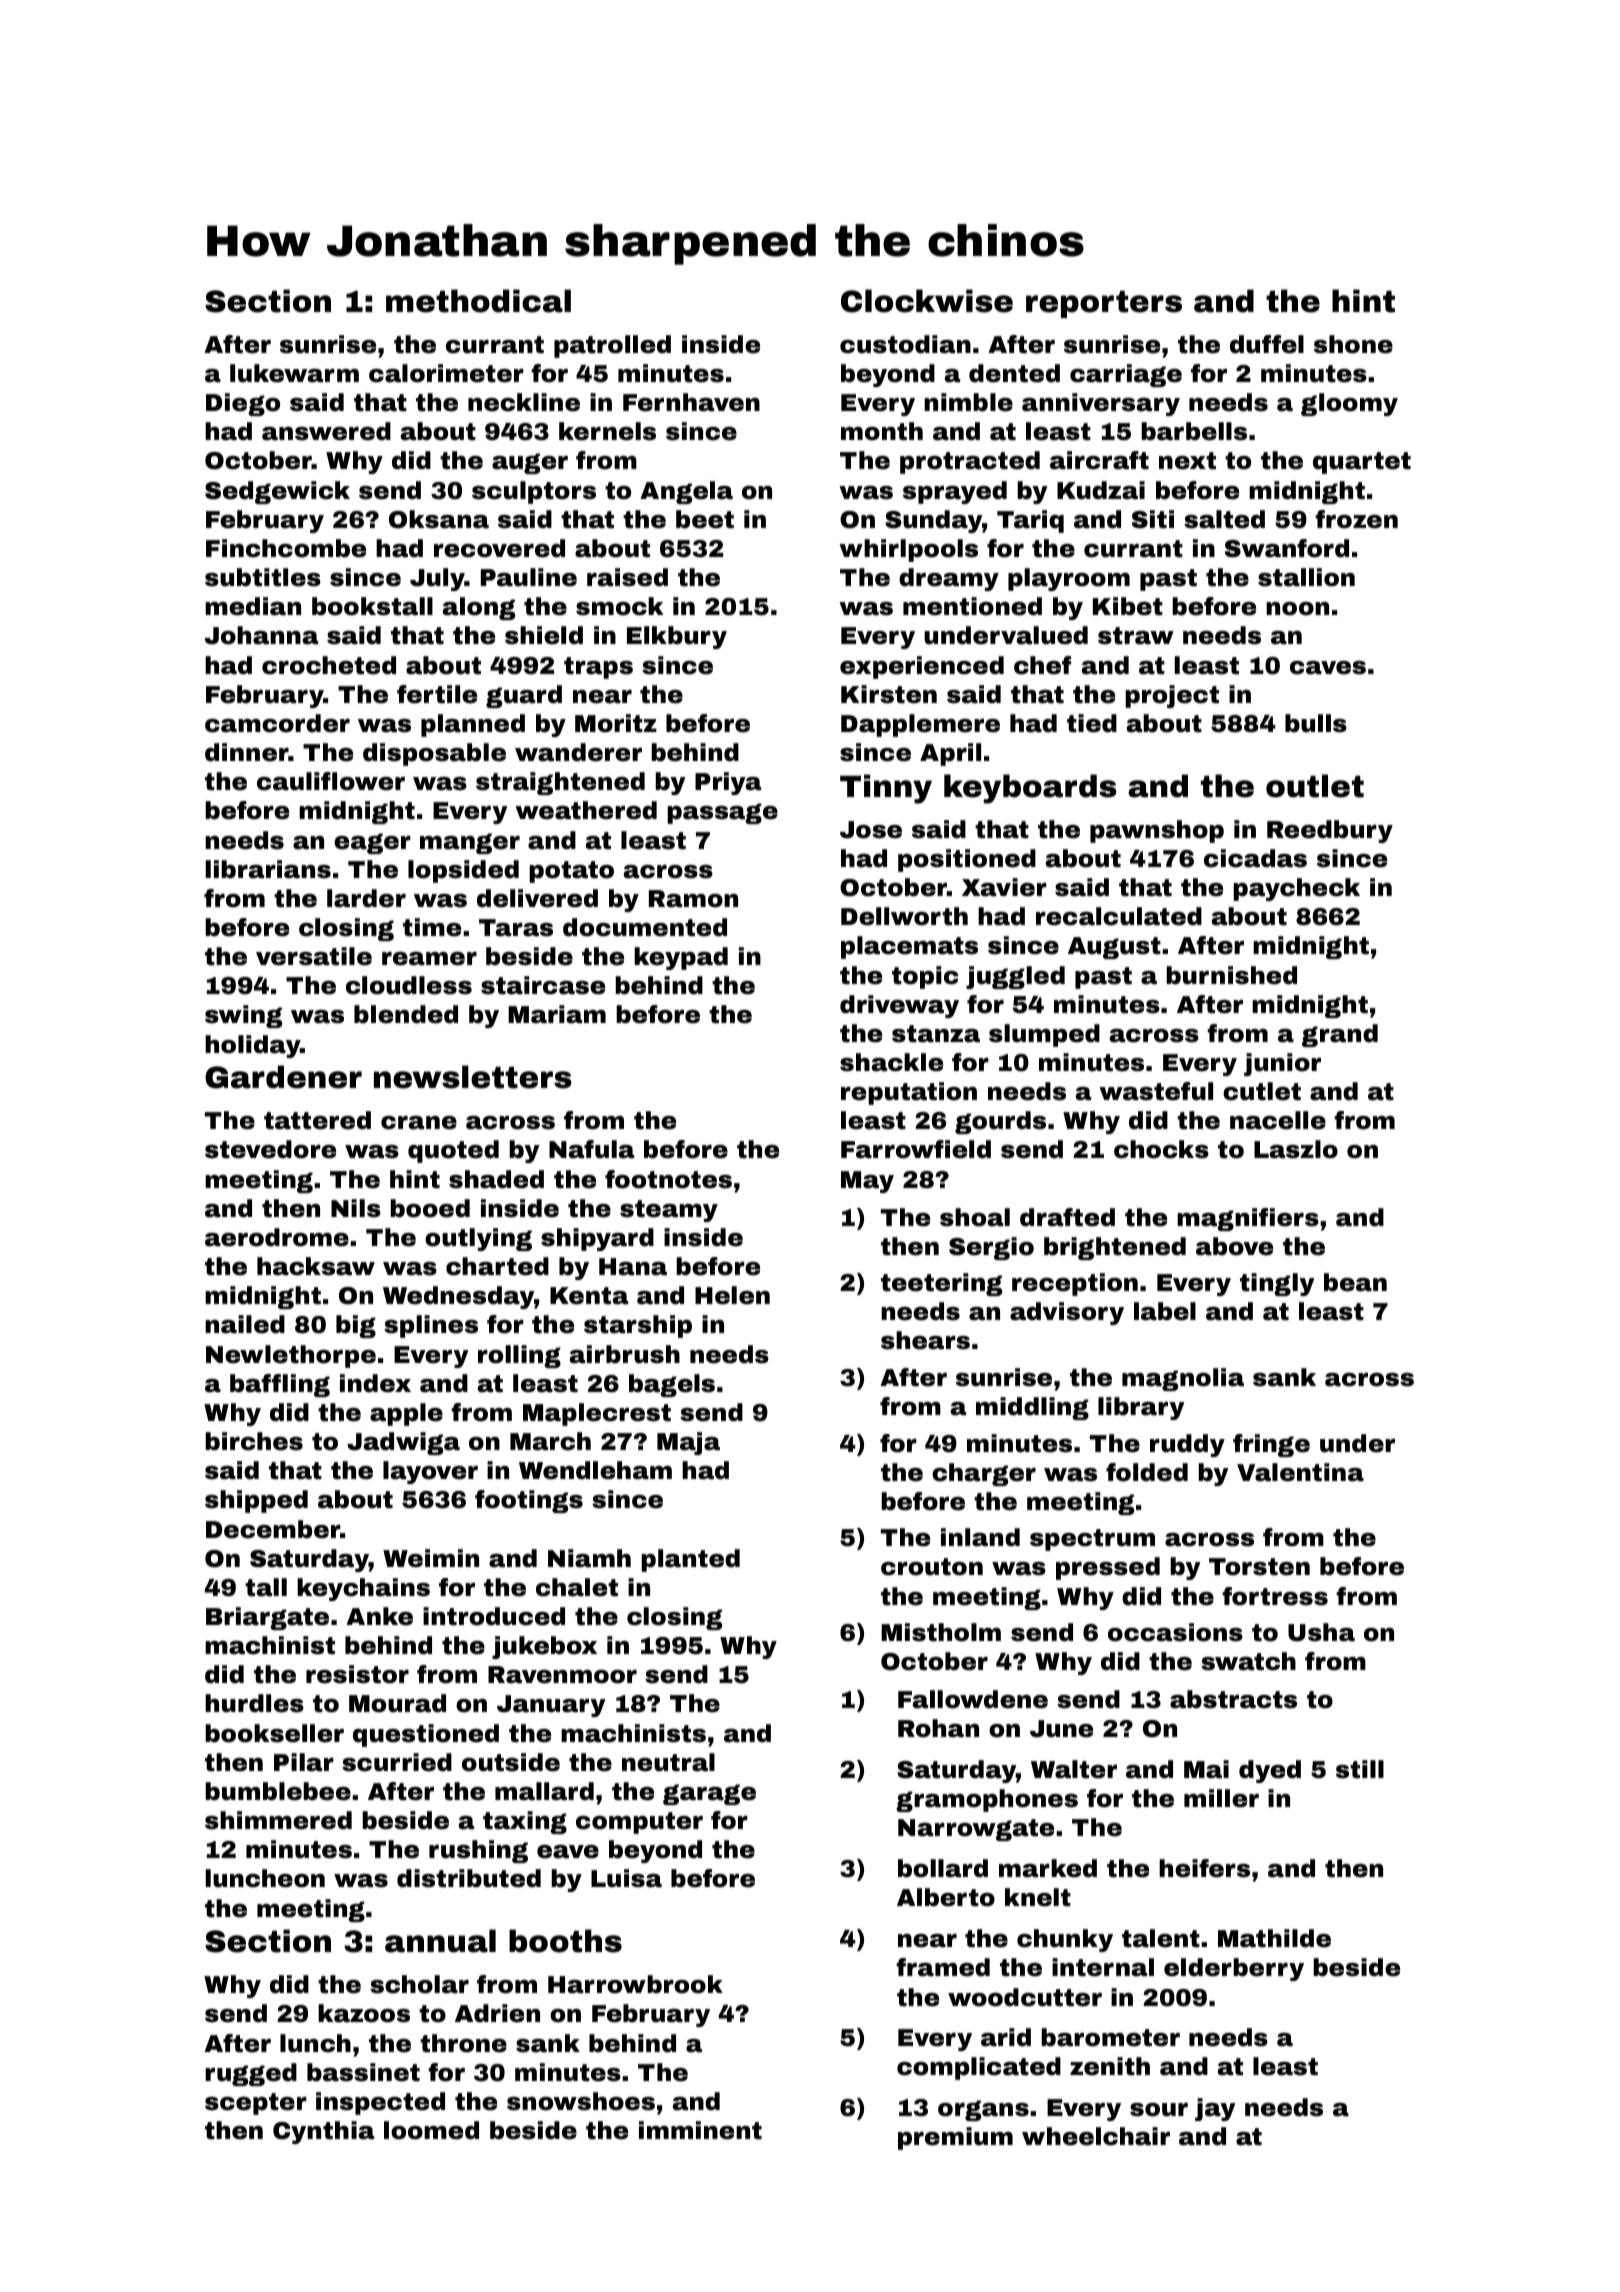  What do you see at coordinates (612, 346) in the document?
I see `patrolled` at bounding box center [612, 346].
